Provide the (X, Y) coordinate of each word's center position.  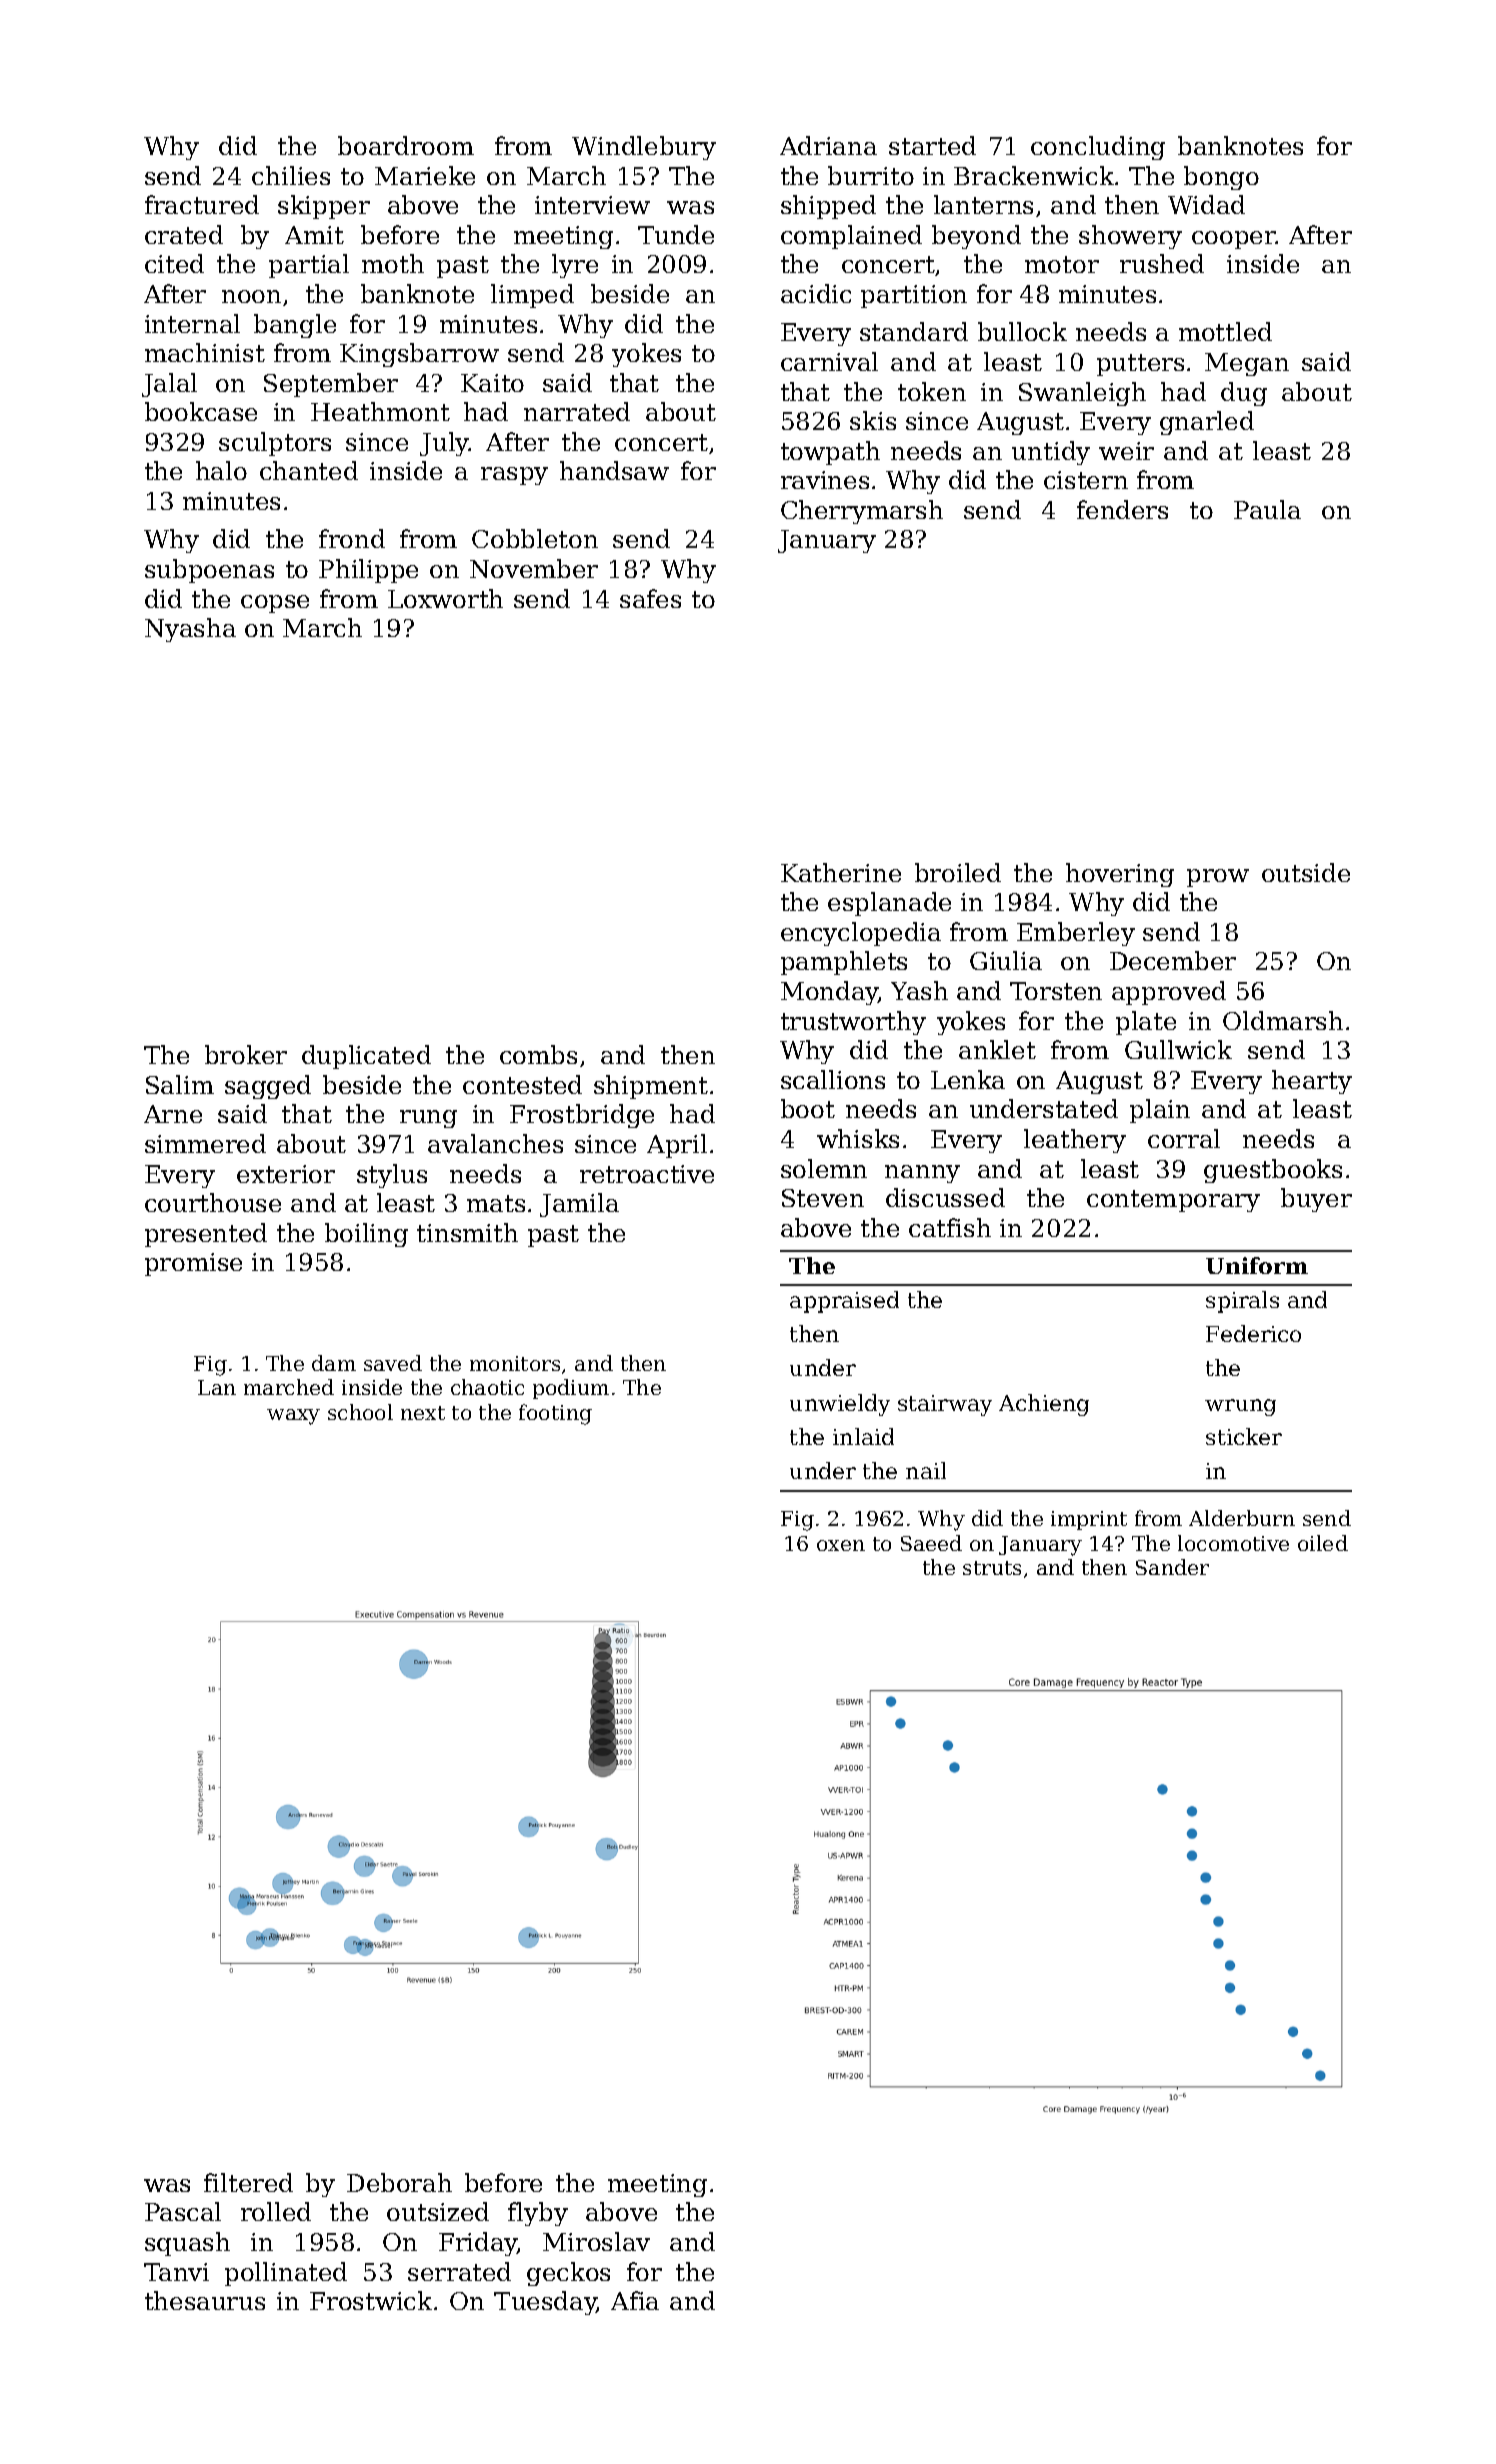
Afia (635, 2300)
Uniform (1257, 1265)
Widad (1206, 204)
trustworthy (853, 1023)
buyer (1316, 1200)
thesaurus (205, 2300)
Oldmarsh (1283, 1020)
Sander (1172, 1567)
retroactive (647, 1174)
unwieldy (840, 1405)
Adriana (828, 145)
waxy (293, 1417)
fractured (202, 204)
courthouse (213, 1202)
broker (246, 1054)
